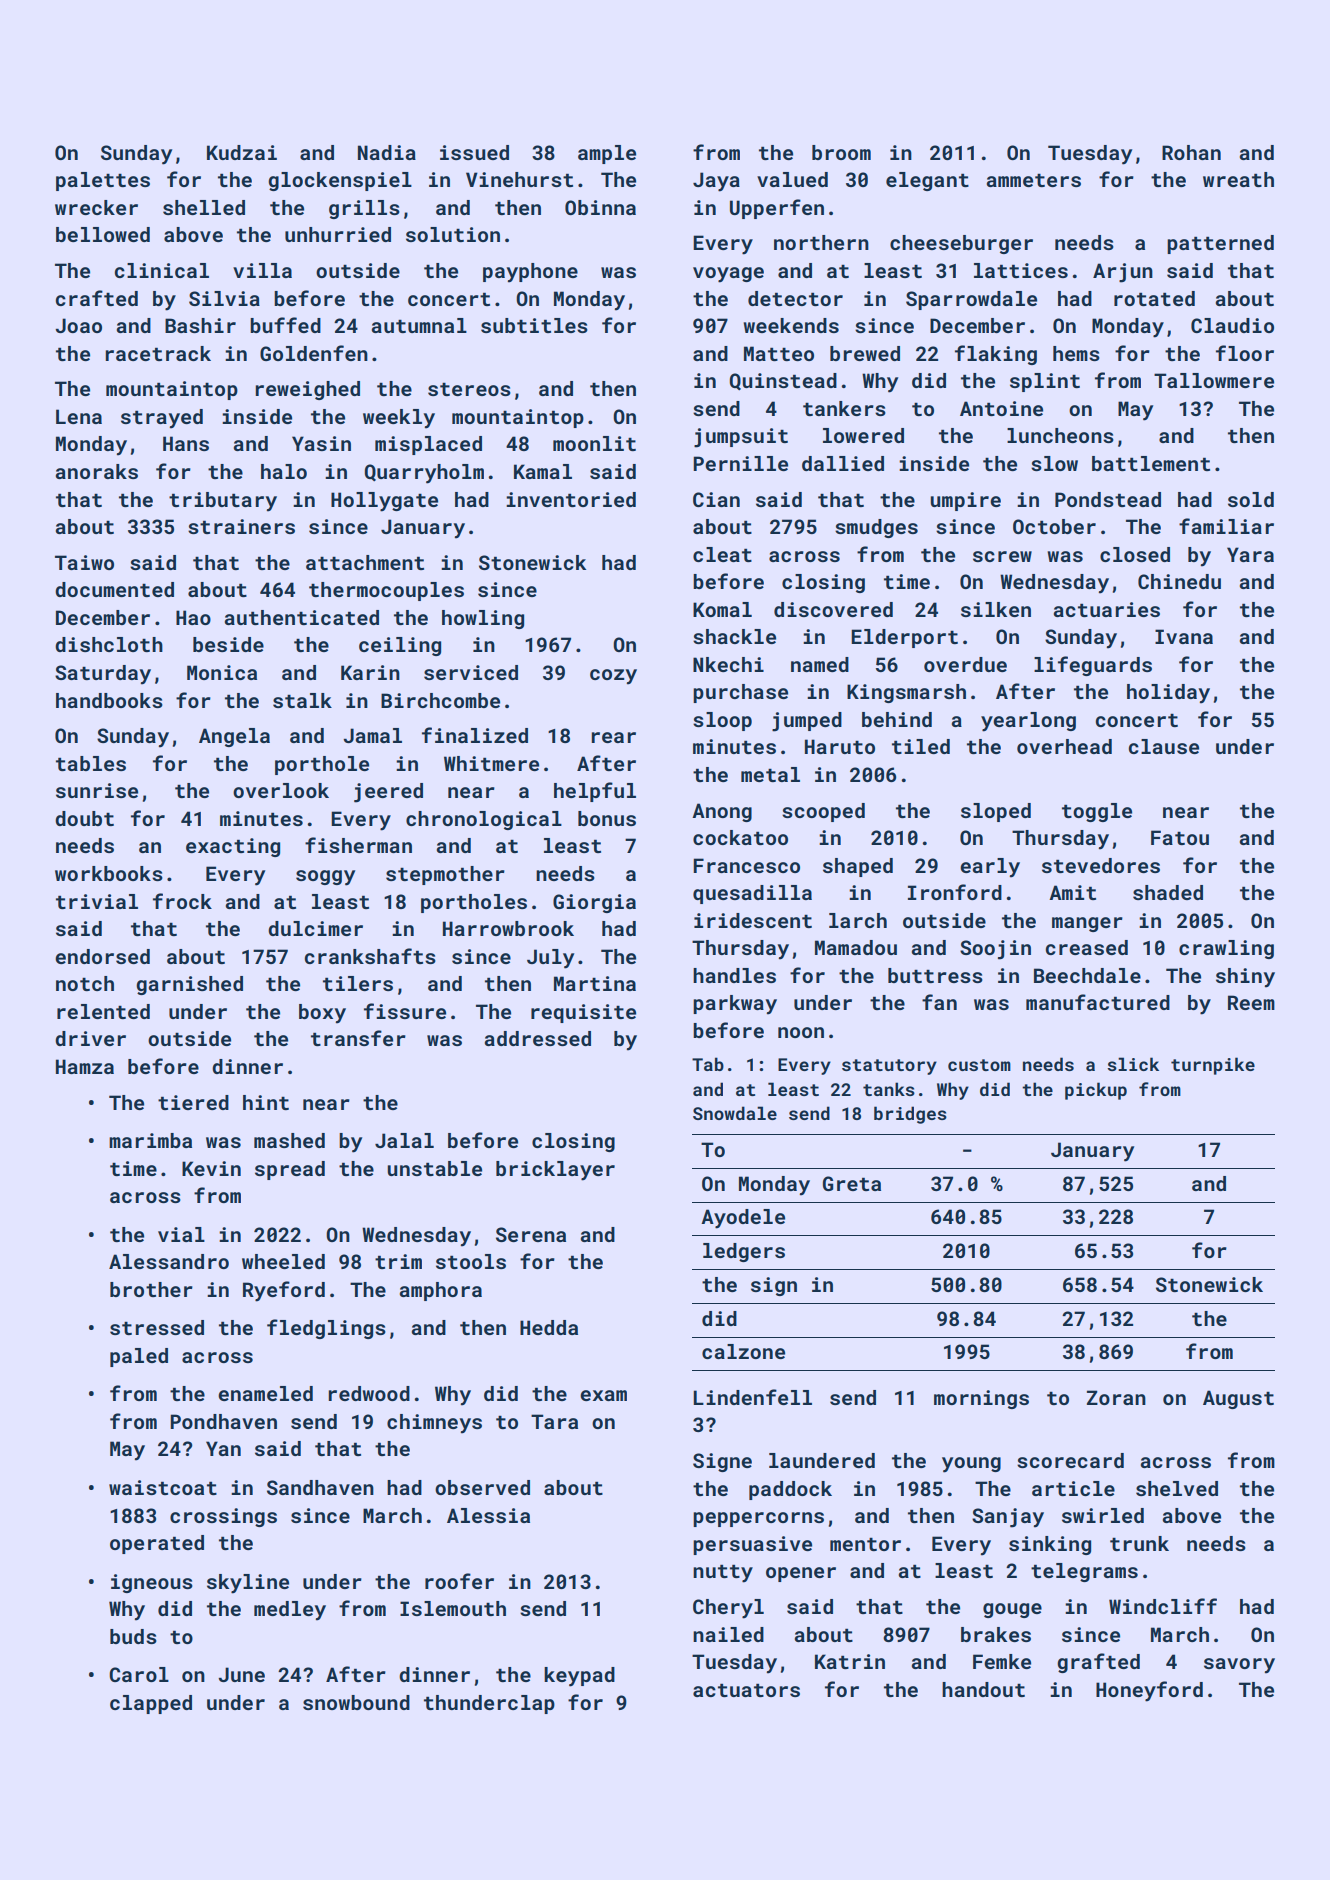 The height and width of the document is (1880, 1330). Describe the element at coordinates (583, 1013) in the document. I see `requisite` at that location.
